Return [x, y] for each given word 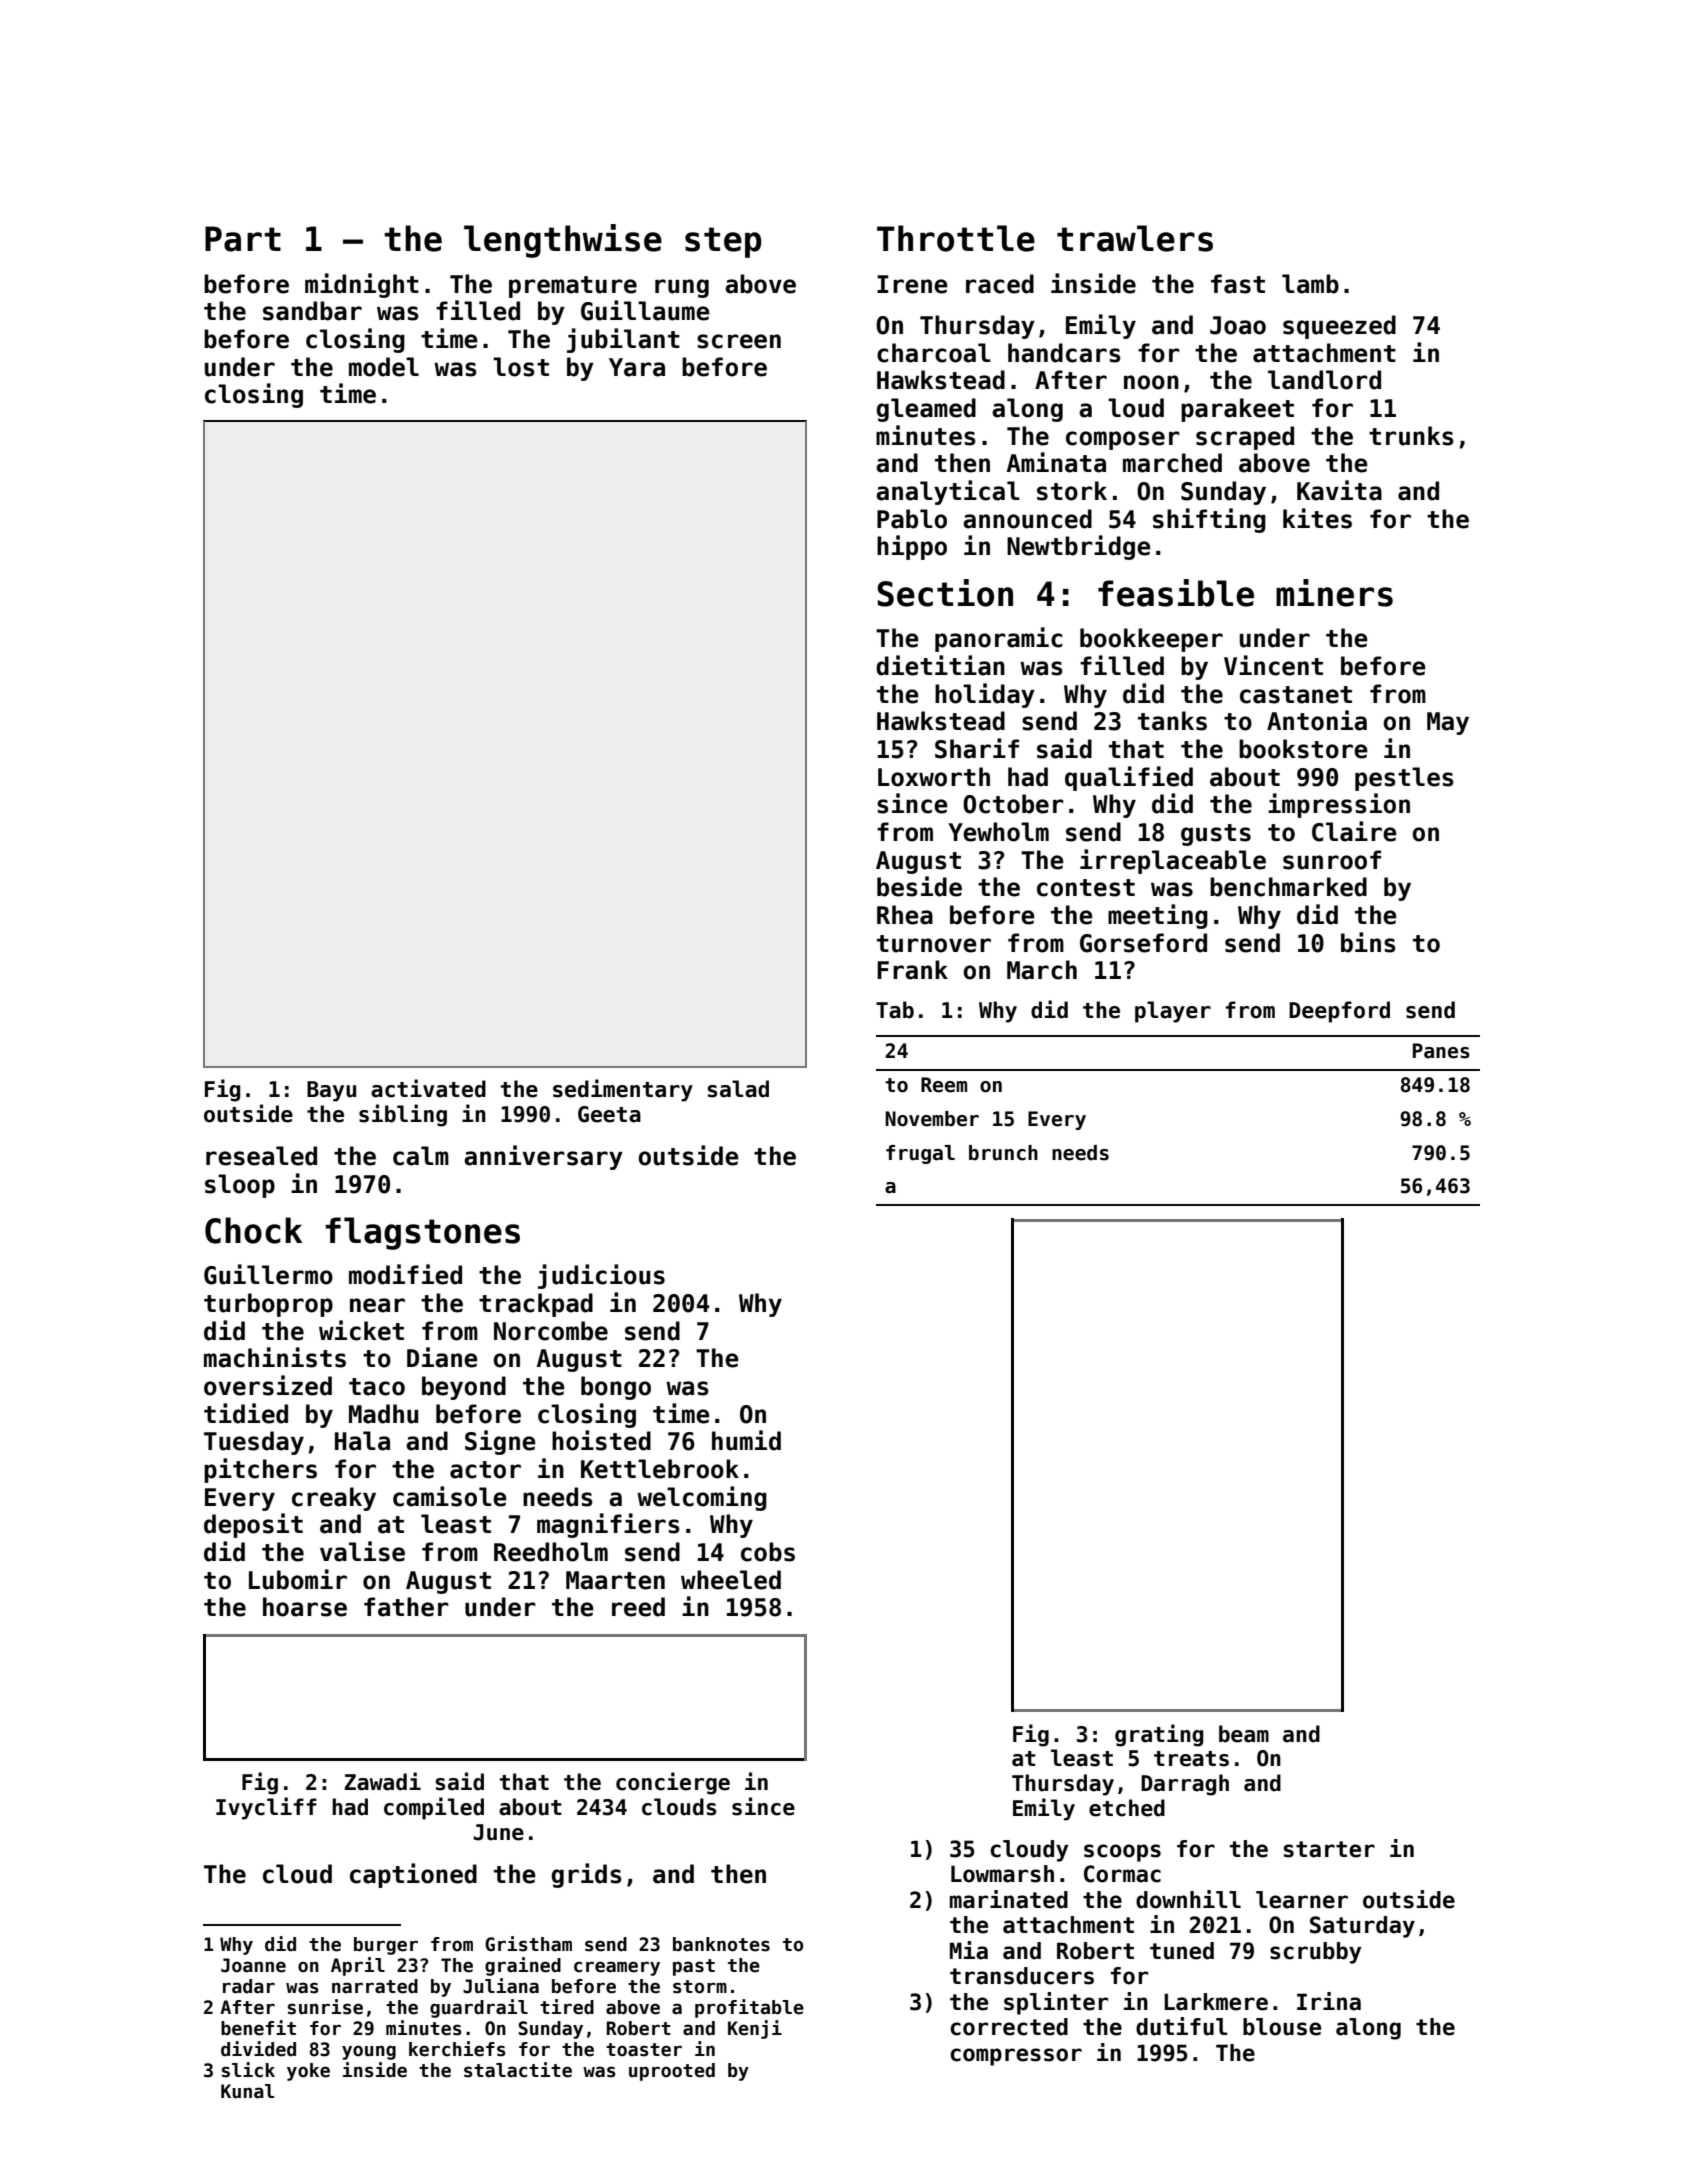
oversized [268, 1385]
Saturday [1362, 1927]
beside [919, 886]
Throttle [956, 238]
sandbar [312, 311]
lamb [1310, 284]
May [1448, 723]
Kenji [755, 2029]
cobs [768, 1552]
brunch [1003, 1153]
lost [521, 367]
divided [258, 2049]
